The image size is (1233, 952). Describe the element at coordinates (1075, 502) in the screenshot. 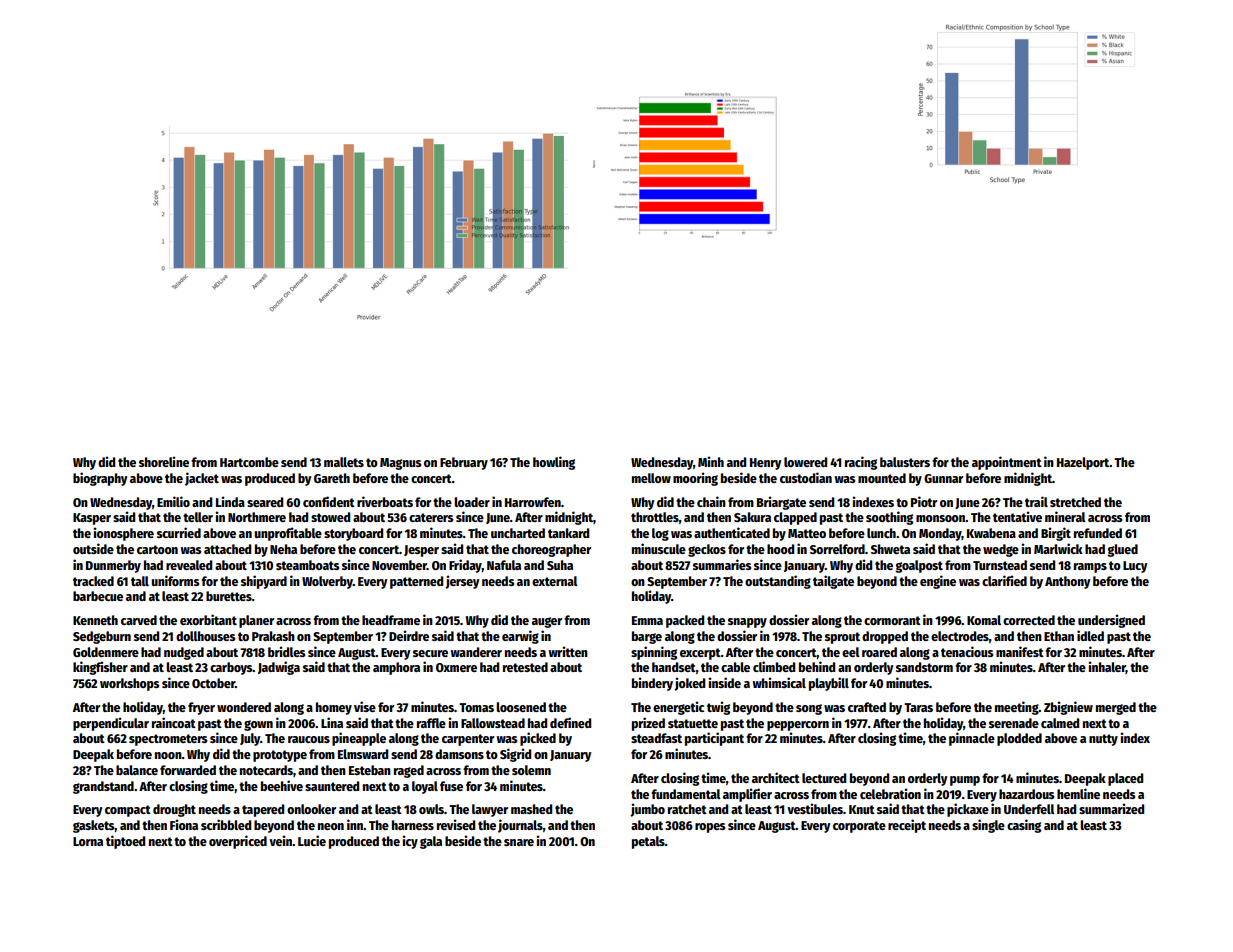

I see `stretched` at that location.
